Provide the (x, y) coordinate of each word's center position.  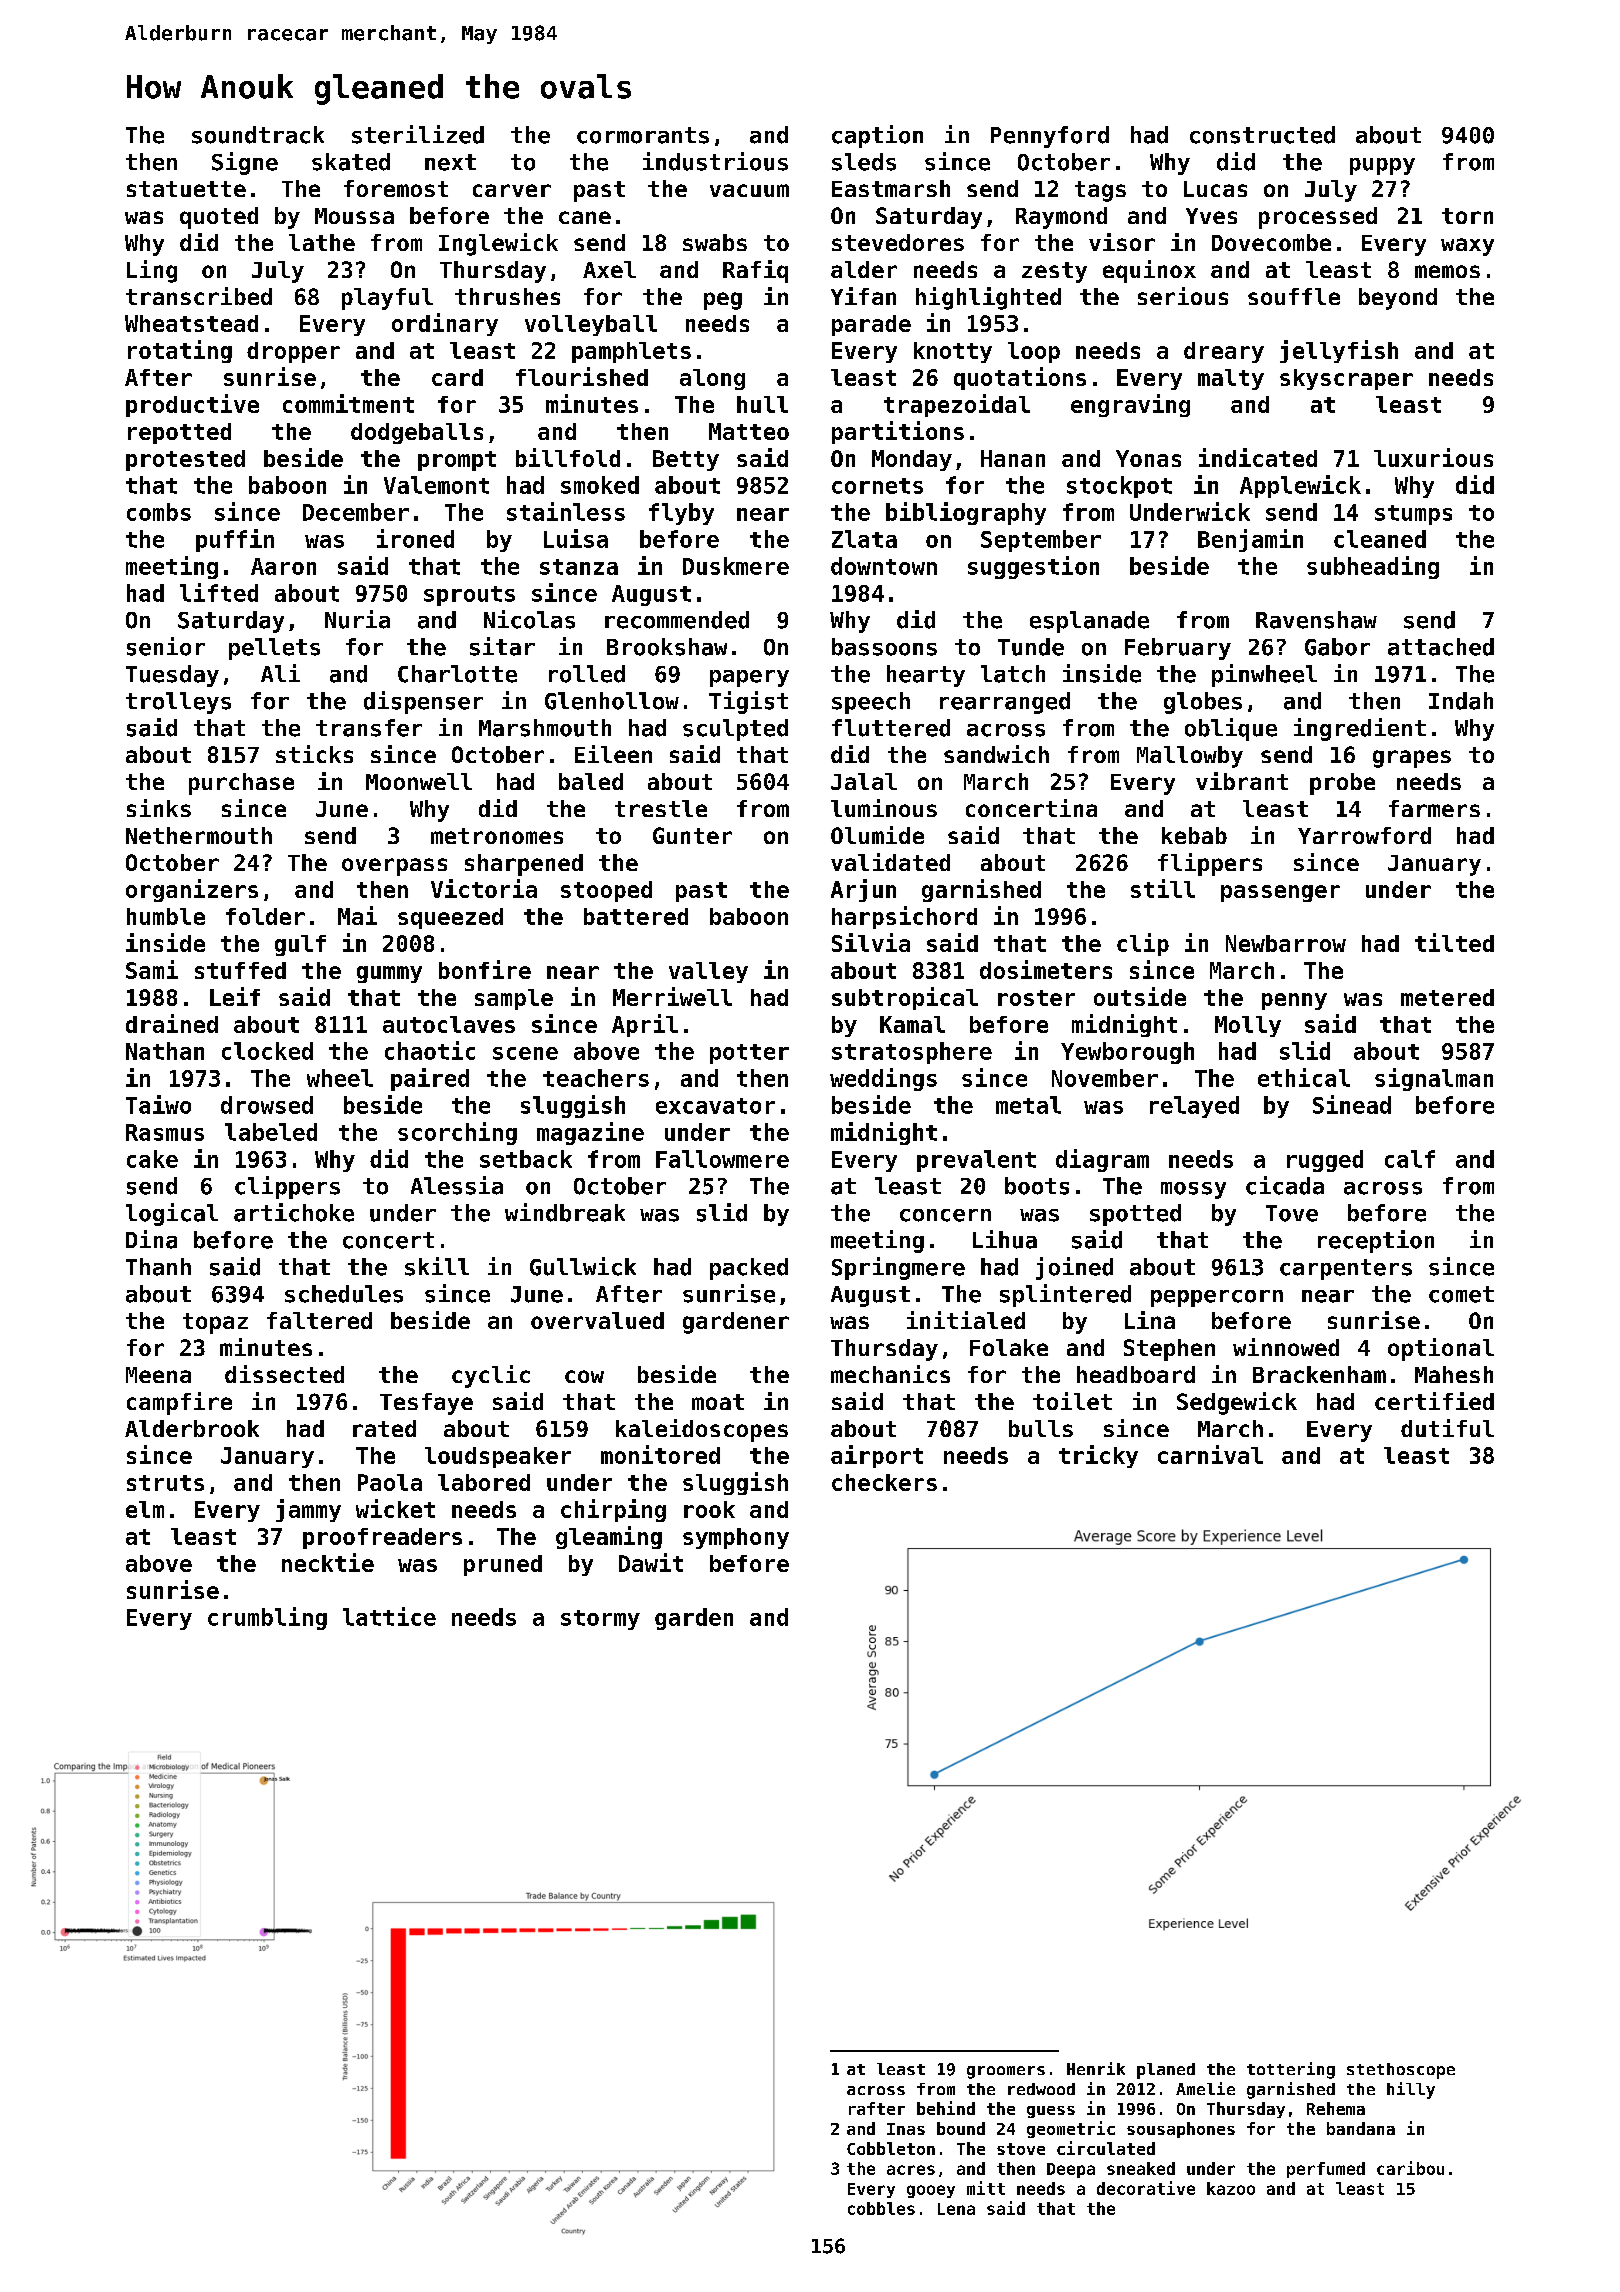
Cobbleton (891, 2148)
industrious (715, 161)
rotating (180, 351)
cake (152, 1159)
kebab (1194, 835)
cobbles (881, 2208)
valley (708, 972)
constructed (1262, 135)
